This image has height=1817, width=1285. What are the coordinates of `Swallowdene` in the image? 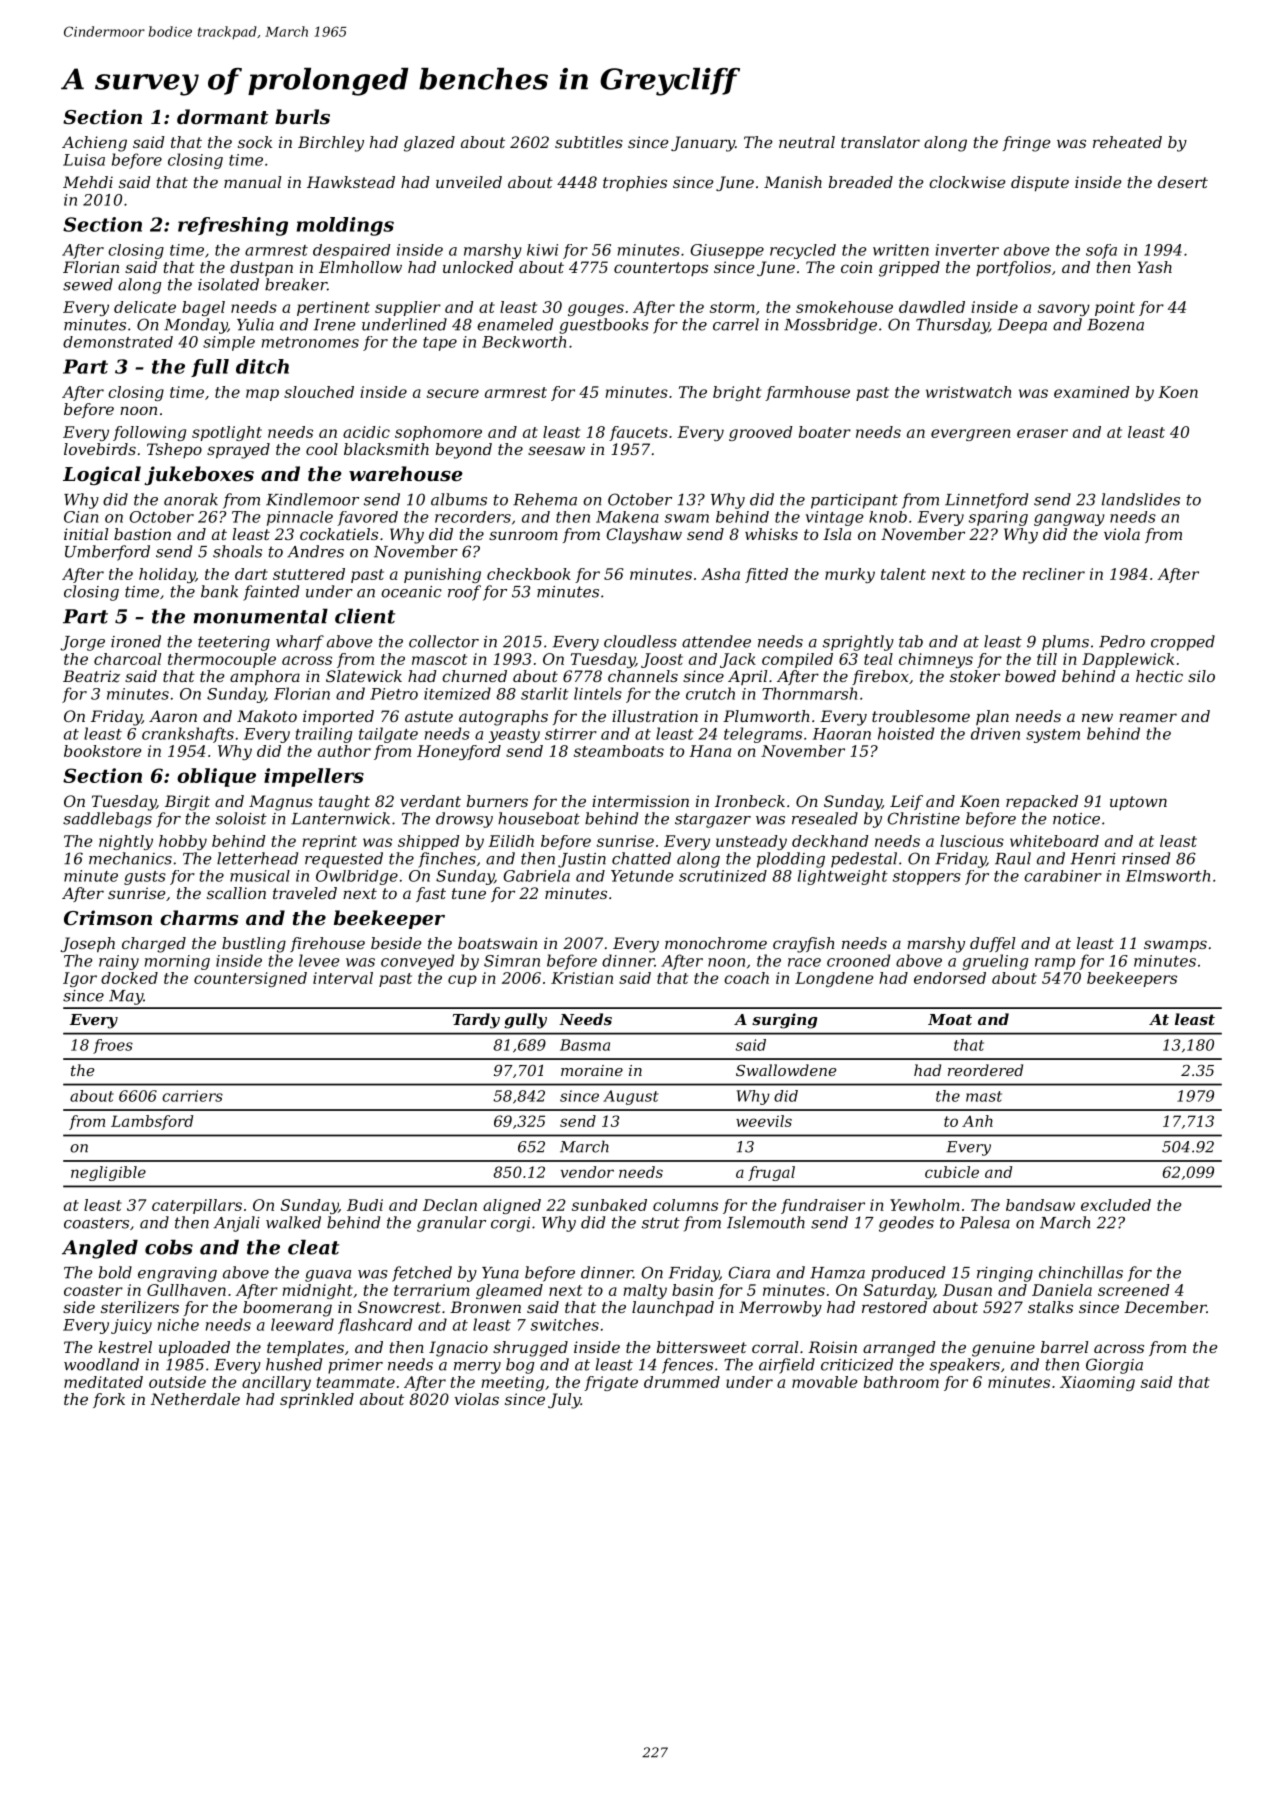 It's located at (786, 1070).
